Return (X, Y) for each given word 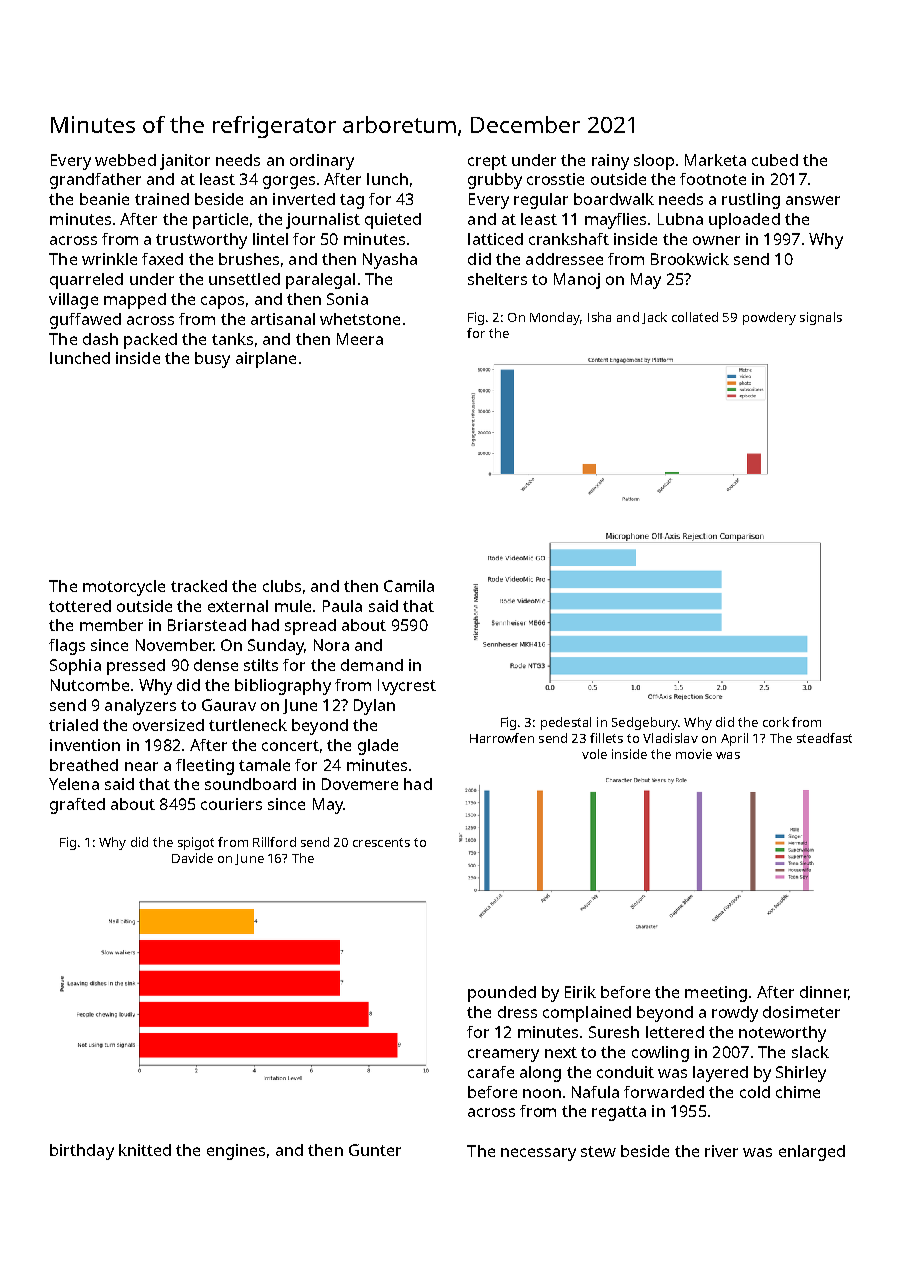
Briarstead (207, 625)
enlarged (812, 1153)
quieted (393, 221)
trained (162, 199)
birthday (82, 1152)
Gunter (375, 1150)
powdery (769, 318)
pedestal (566, 723)
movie (694, 754)
